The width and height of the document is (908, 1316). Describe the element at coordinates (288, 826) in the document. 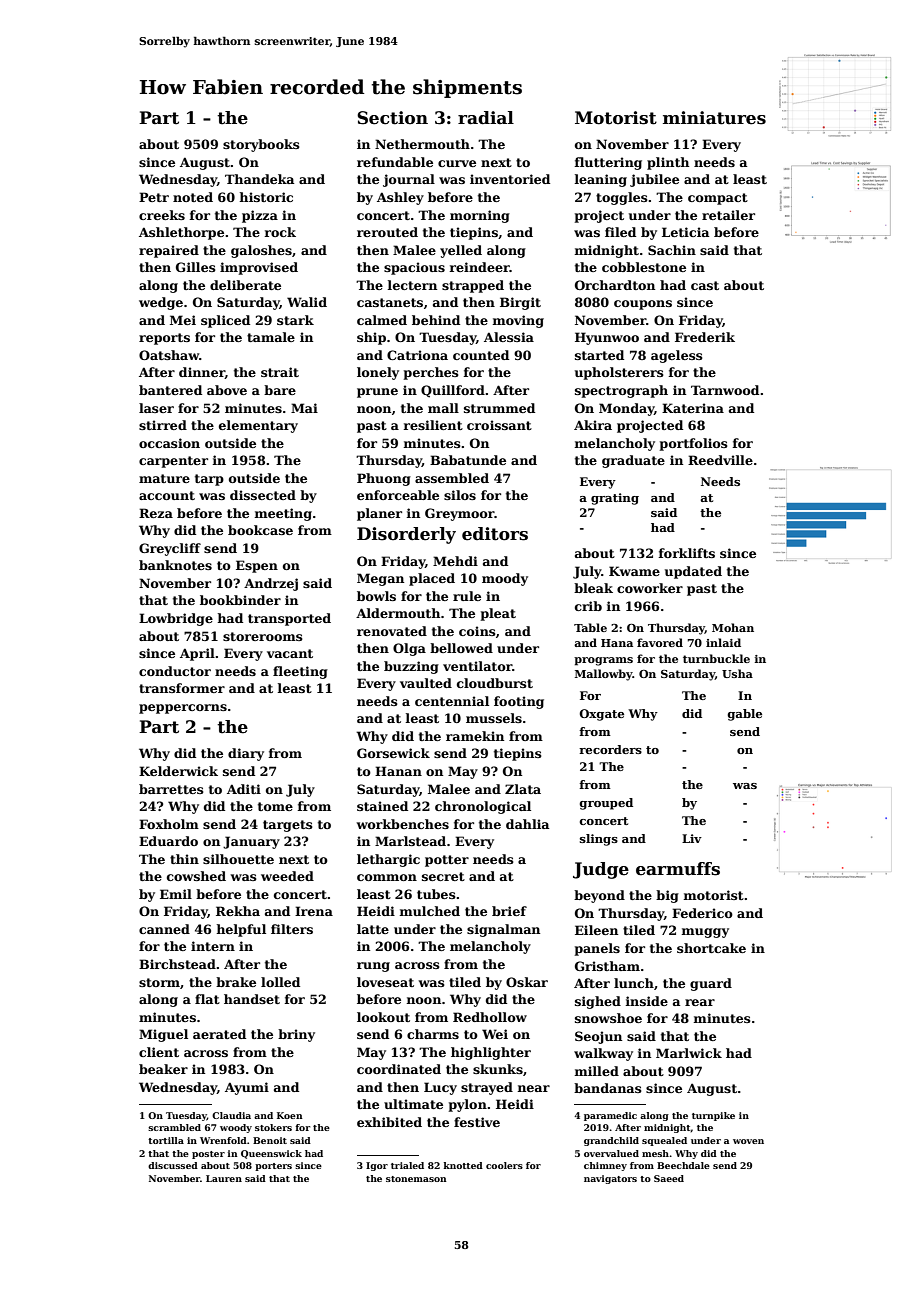

I see `targets` at that location.
